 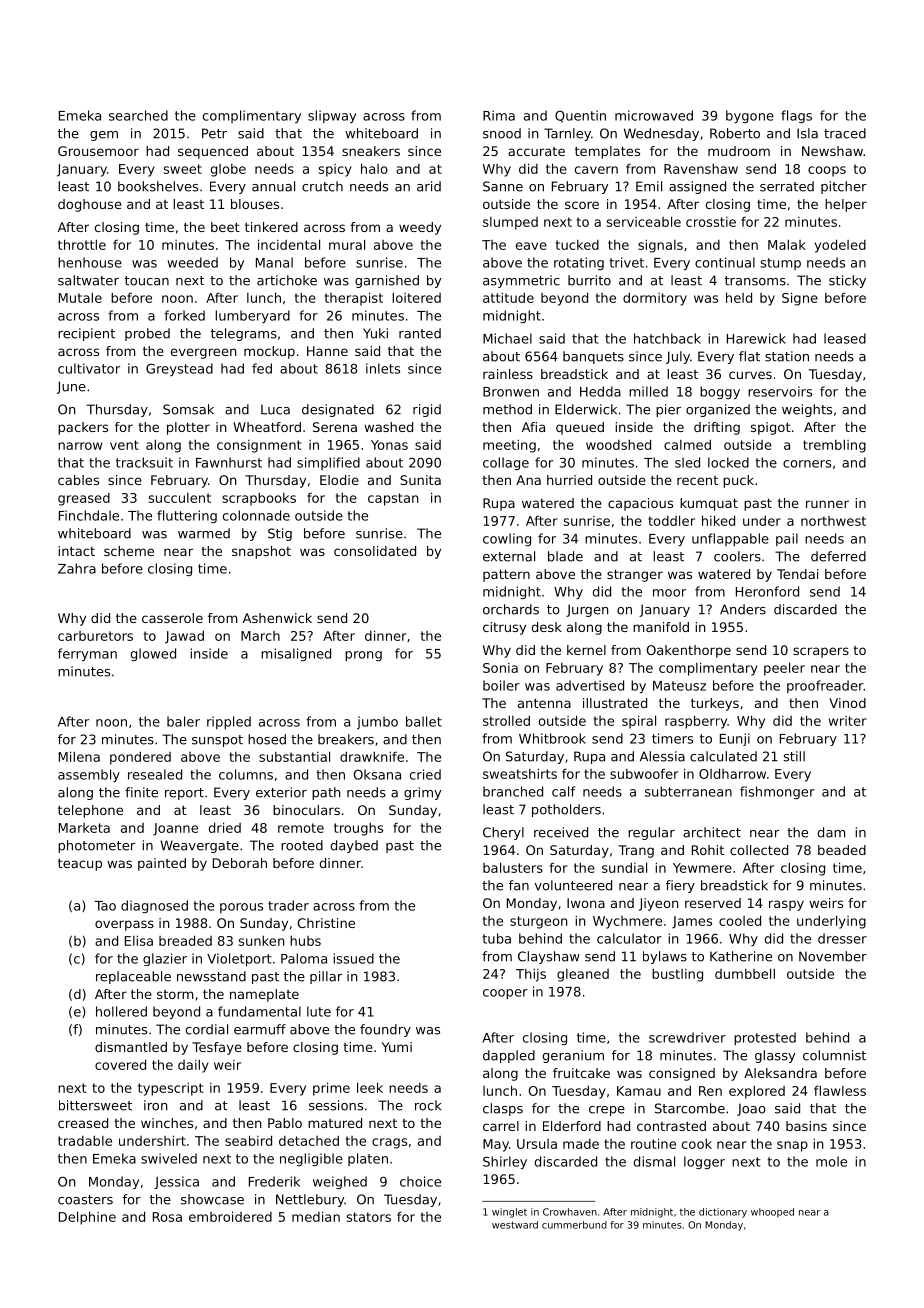 What do you see at coordinates (85, 1140) in the screenshot?
I see `tradable` at bounding box center [85, 1140].
